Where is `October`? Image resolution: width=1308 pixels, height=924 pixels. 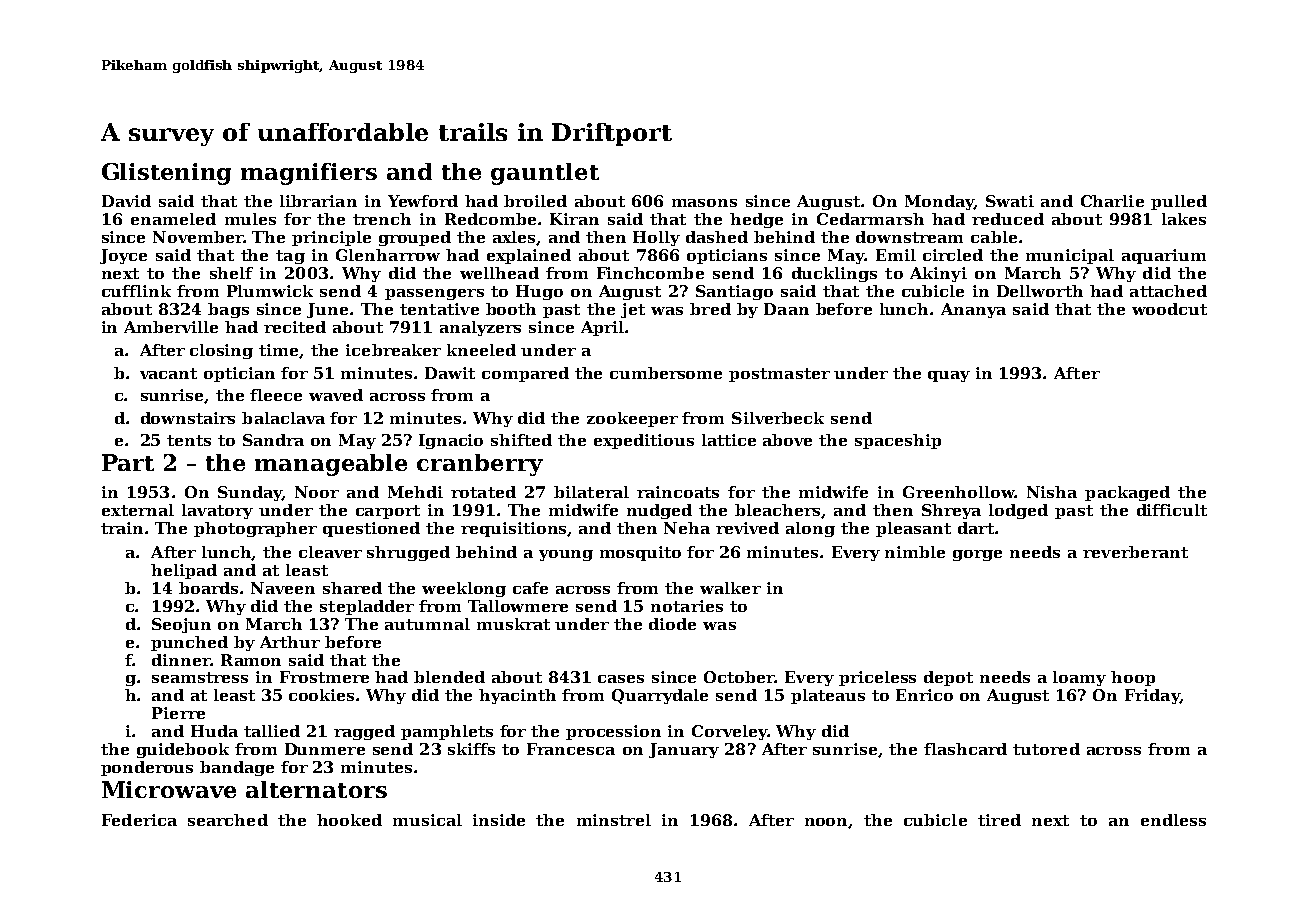 October is located at coordinates (739, 677).
